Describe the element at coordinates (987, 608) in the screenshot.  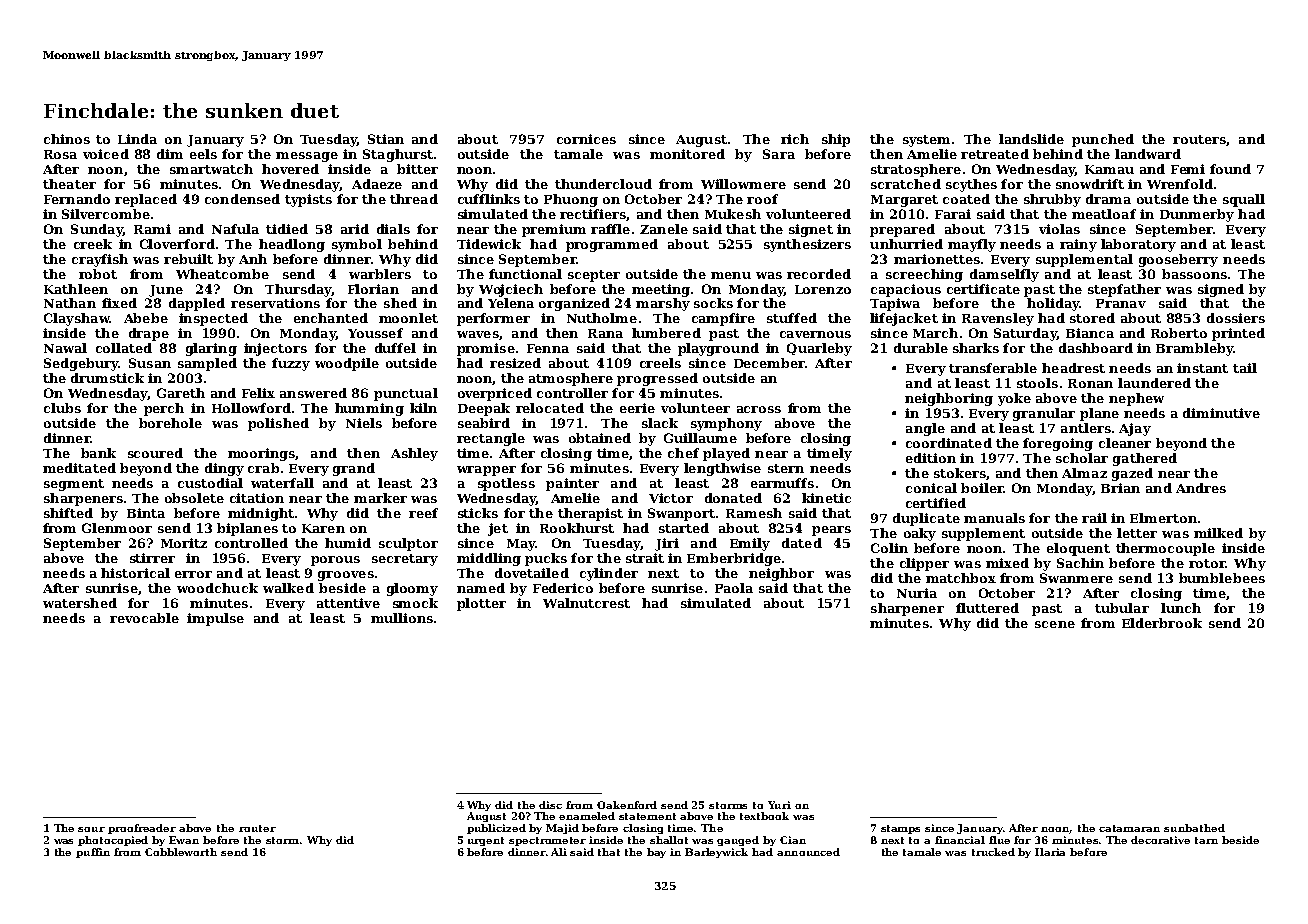
I see `fluttered` at that location.
